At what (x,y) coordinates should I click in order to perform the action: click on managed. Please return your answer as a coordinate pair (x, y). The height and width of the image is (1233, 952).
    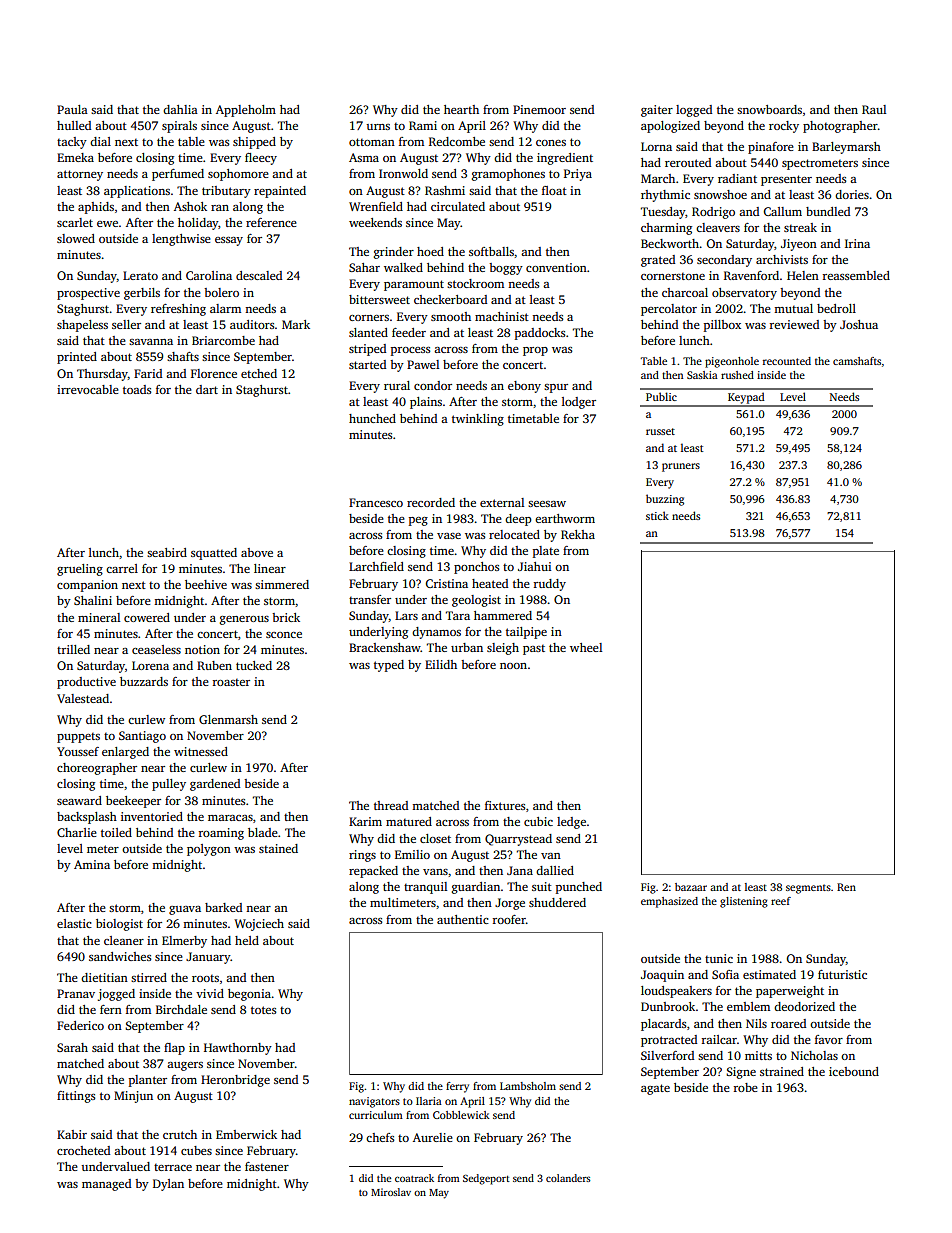
    Looking at the image, I should click on (106, 1185).
